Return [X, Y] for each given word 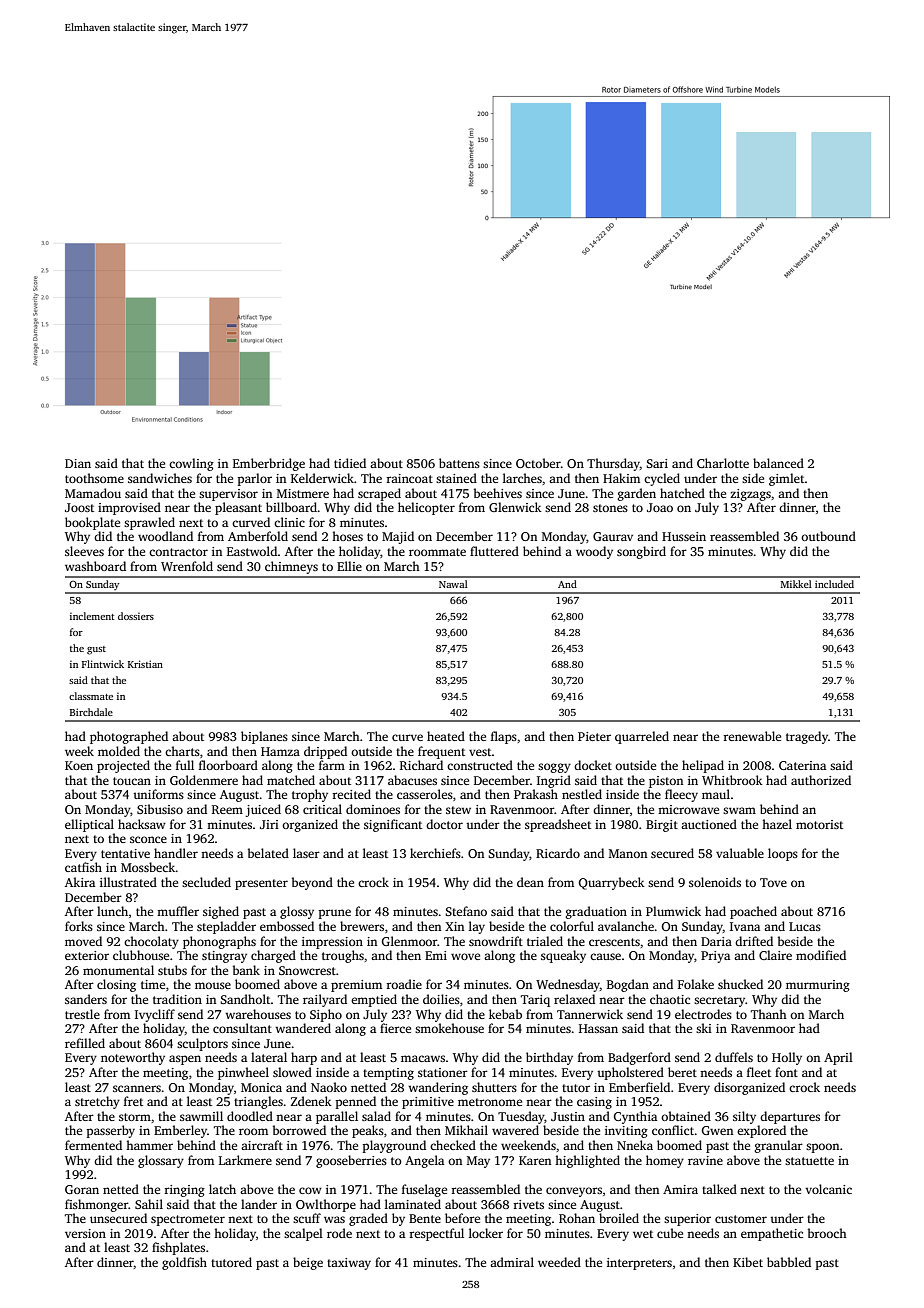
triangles [258, 1102]
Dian [78, 463]
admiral [512, 1262]
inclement [92, 616]
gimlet [787, 479]
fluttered [494, 551]
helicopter [426, 508]
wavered [515, 1130]
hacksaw [142, 824]
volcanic [828, 1189]
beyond [312, 883]
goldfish [184, 1263]
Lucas [805, 926]
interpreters [639, 1264]
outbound [828, 536]
